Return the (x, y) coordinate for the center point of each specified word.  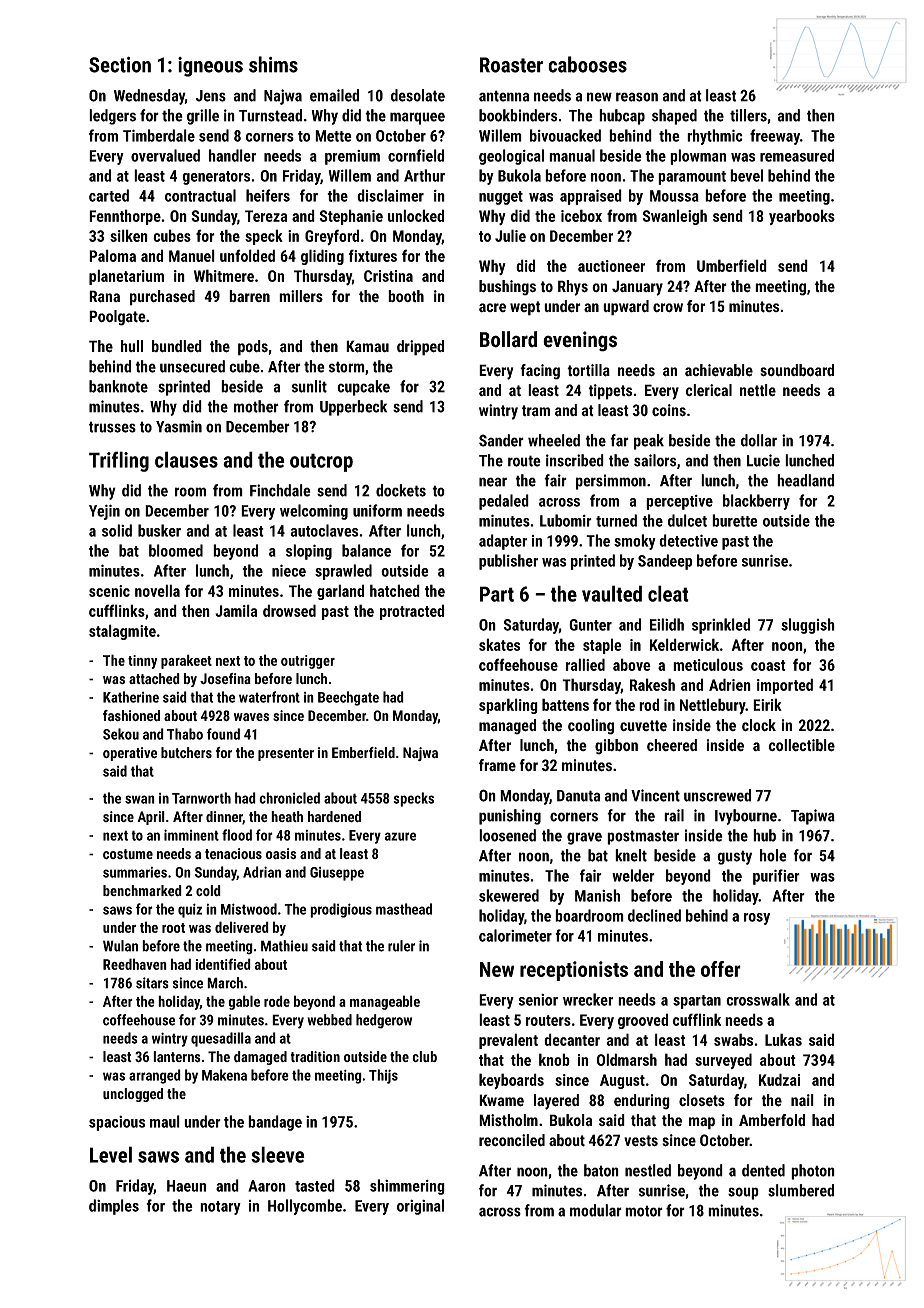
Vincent (655, 795)
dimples (114, 1207)
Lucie (763, 460)
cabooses (587, 64)
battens (565, 704)
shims (273, 64)
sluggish (808, 626)
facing (540, 372)
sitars (152, 983)
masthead (404, 909)
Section (120, 65)
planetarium (126, 277)
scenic (109, 591)
